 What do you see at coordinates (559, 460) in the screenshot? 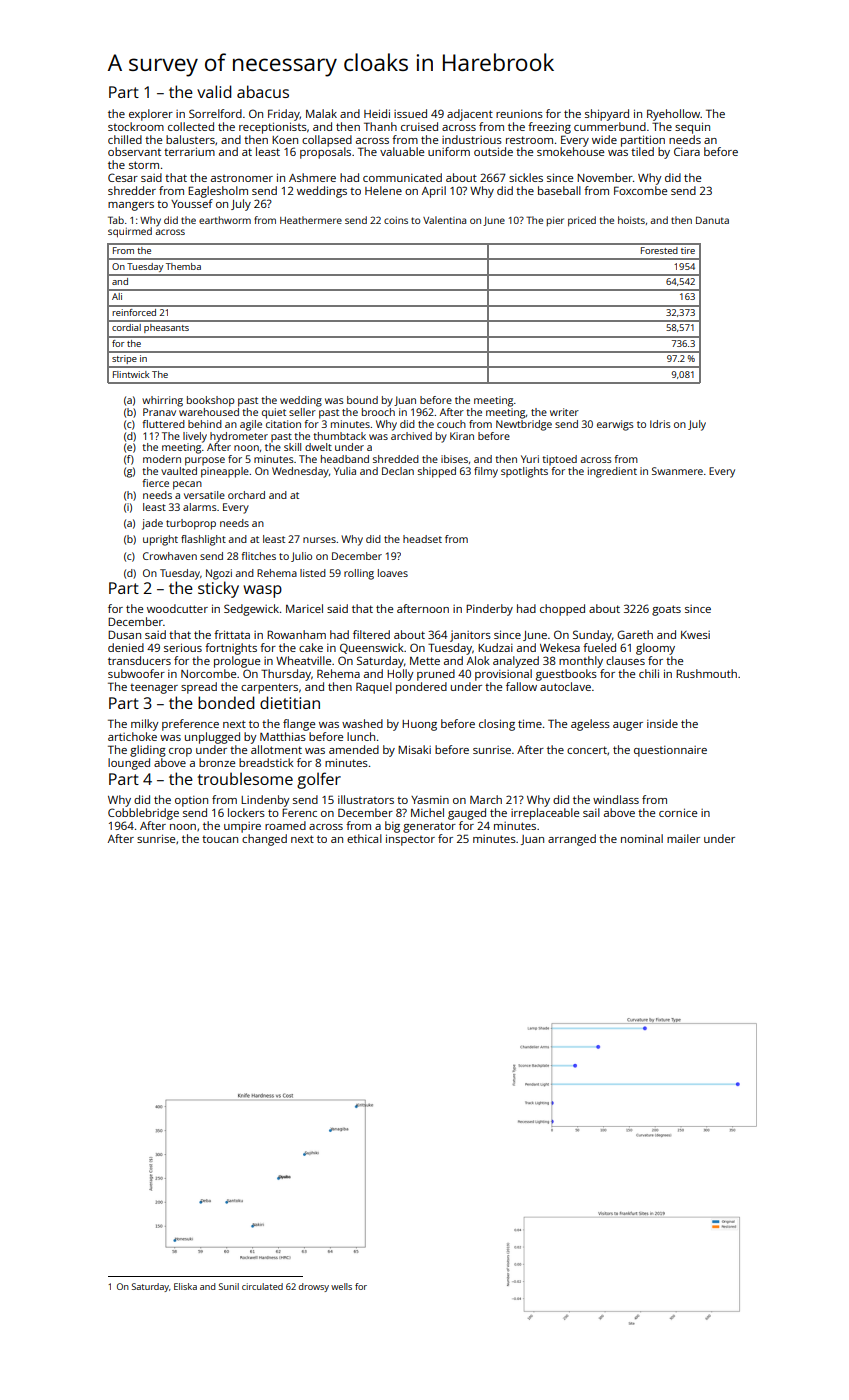
I see `tiptoed` at bounding box center [559, 460].
